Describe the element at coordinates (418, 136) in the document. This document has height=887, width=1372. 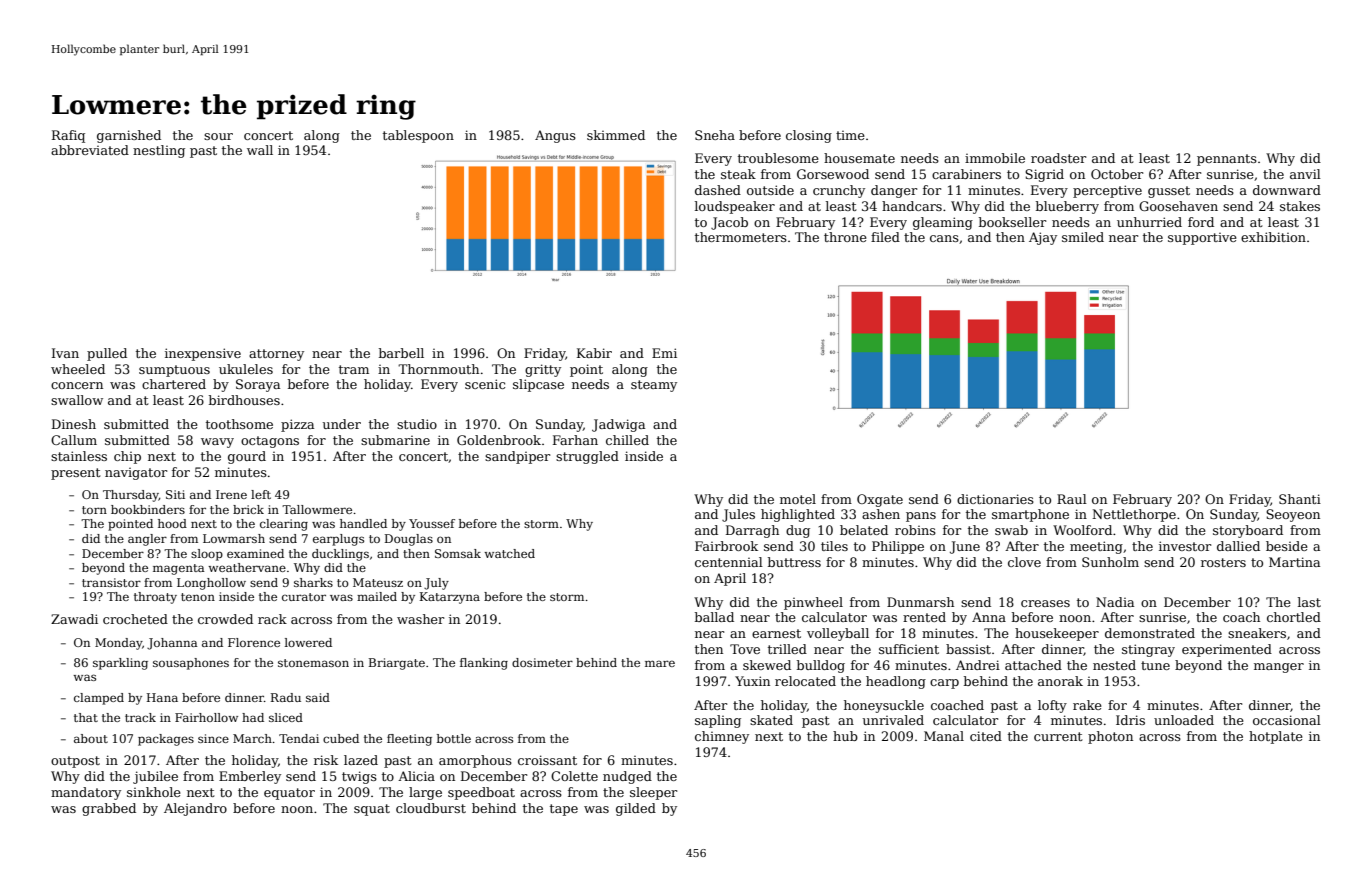
I see `tablespoon` at that location.
